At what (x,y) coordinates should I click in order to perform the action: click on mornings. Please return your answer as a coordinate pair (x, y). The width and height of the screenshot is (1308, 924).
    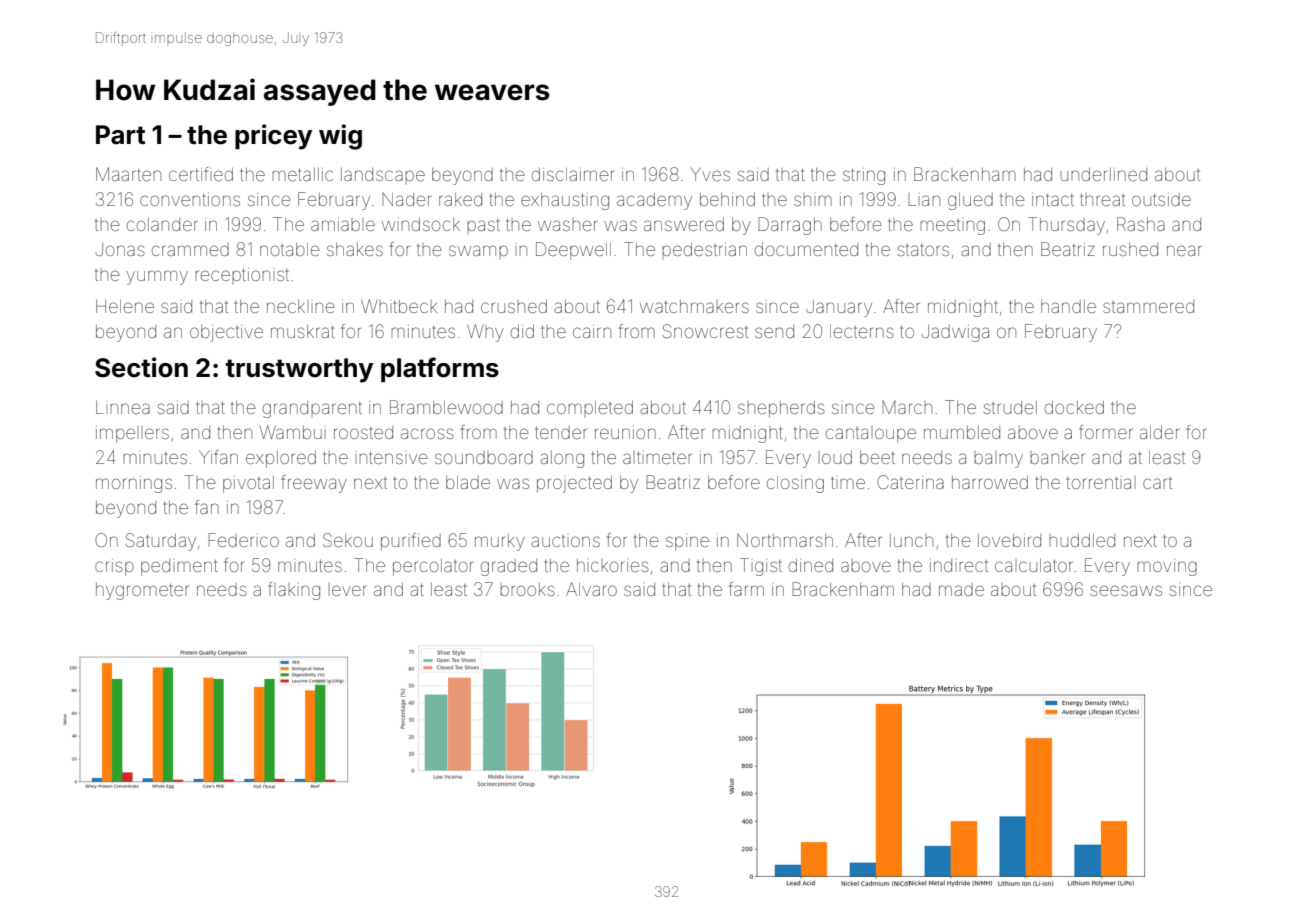
    Looking at the image, I should click on (134, 484).
